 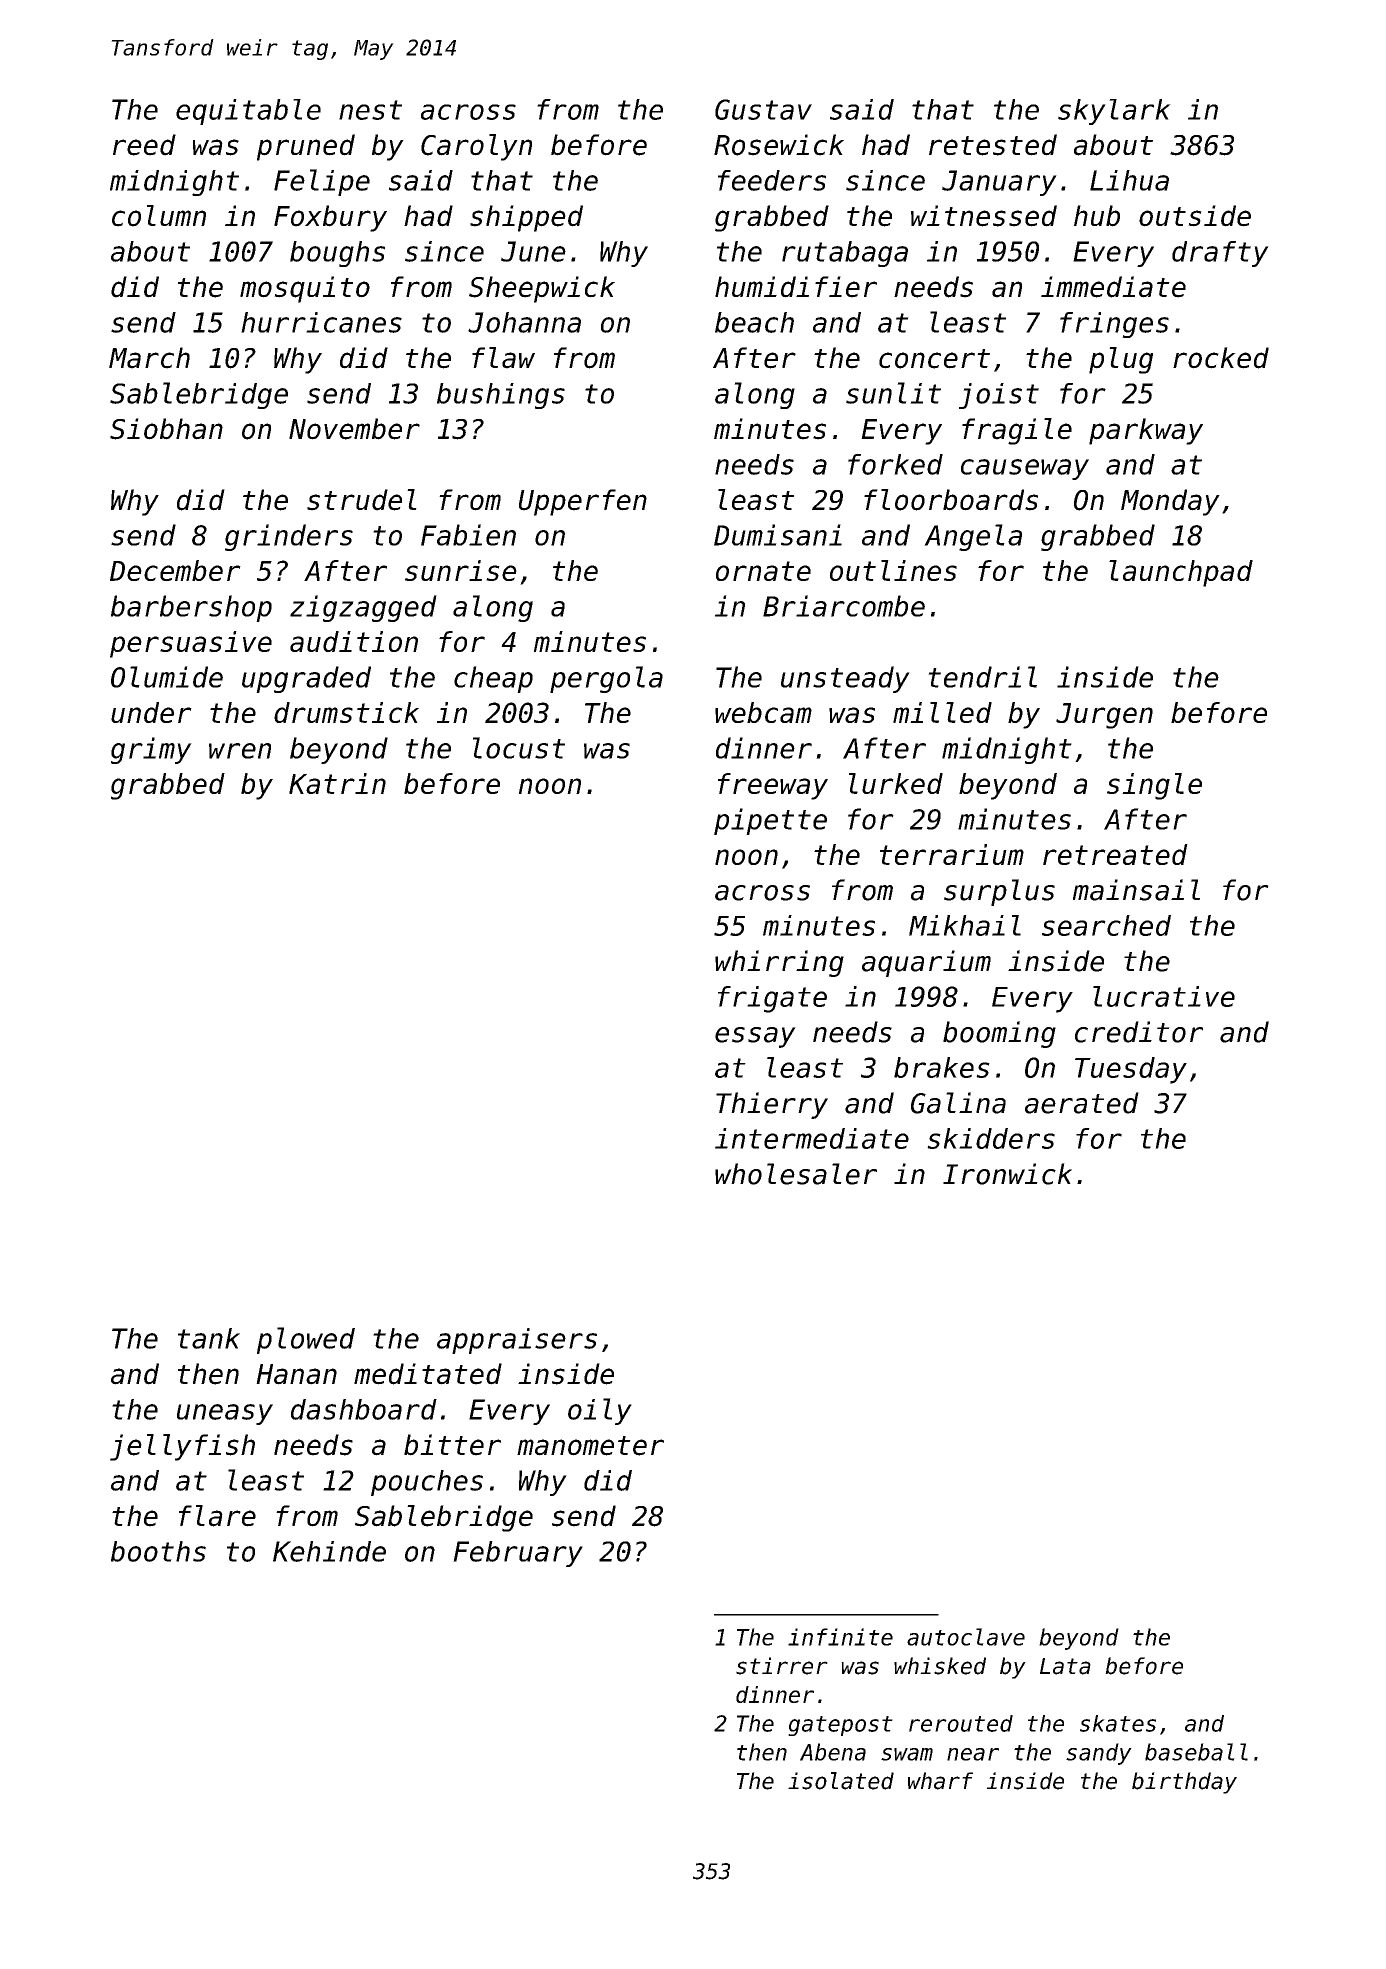 What do you see at coordinates (225, 1414) in the screenshot?
I see `uneasy` at bounding box center [225, 1414].
